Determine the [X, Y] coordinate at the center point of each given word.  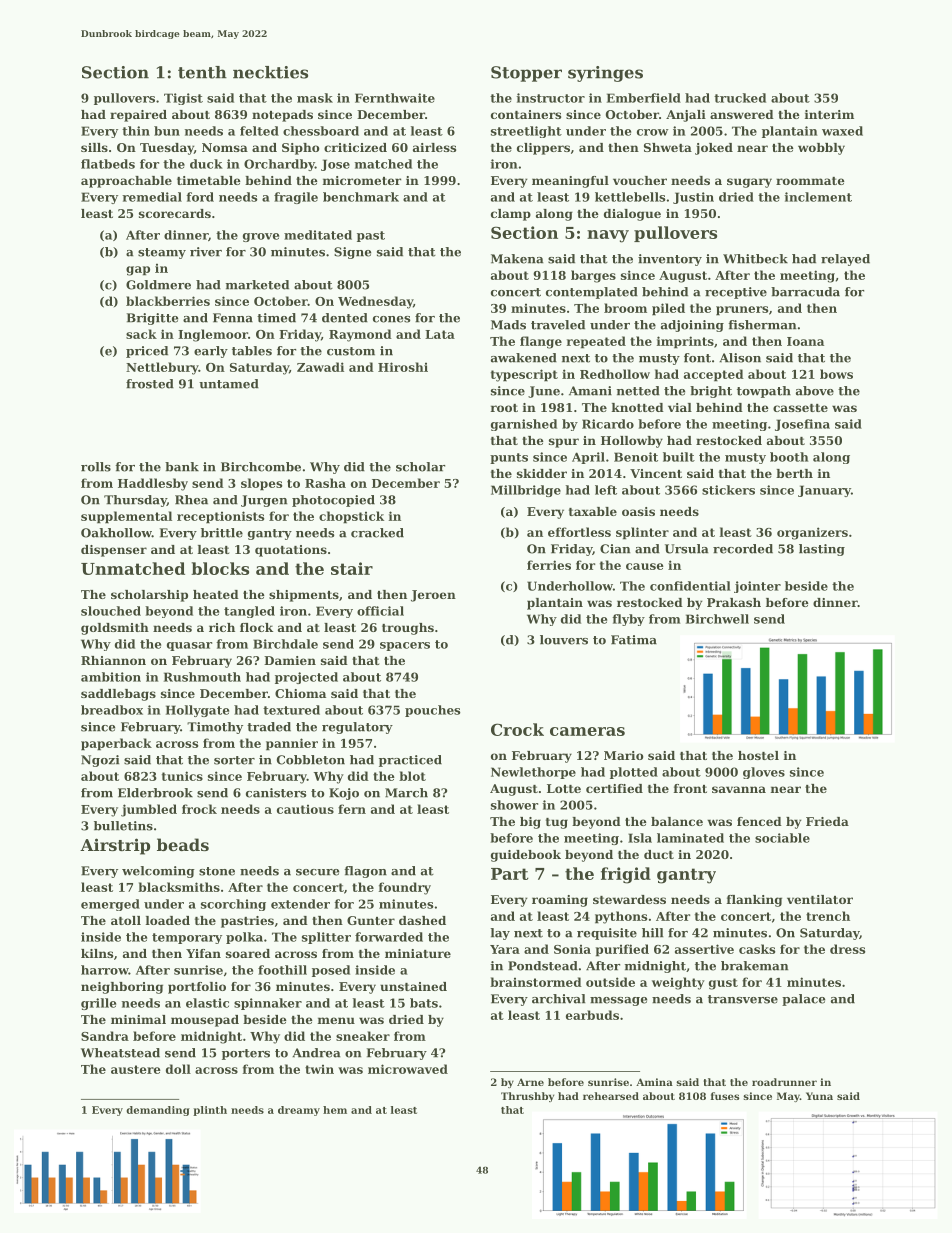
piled [668, 309]
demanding [158, 1111]
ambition [111, 677]
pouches [433, 711]
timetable [209, 180]
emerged [110, 905]
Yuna [819, 1096]
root [504, 408]
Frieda [827, 821]
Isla [640, 838]
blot [412, 776]
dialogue [632, 215]
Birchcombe [261, 467]
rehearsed [611, 1096]
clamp [511, 215]
